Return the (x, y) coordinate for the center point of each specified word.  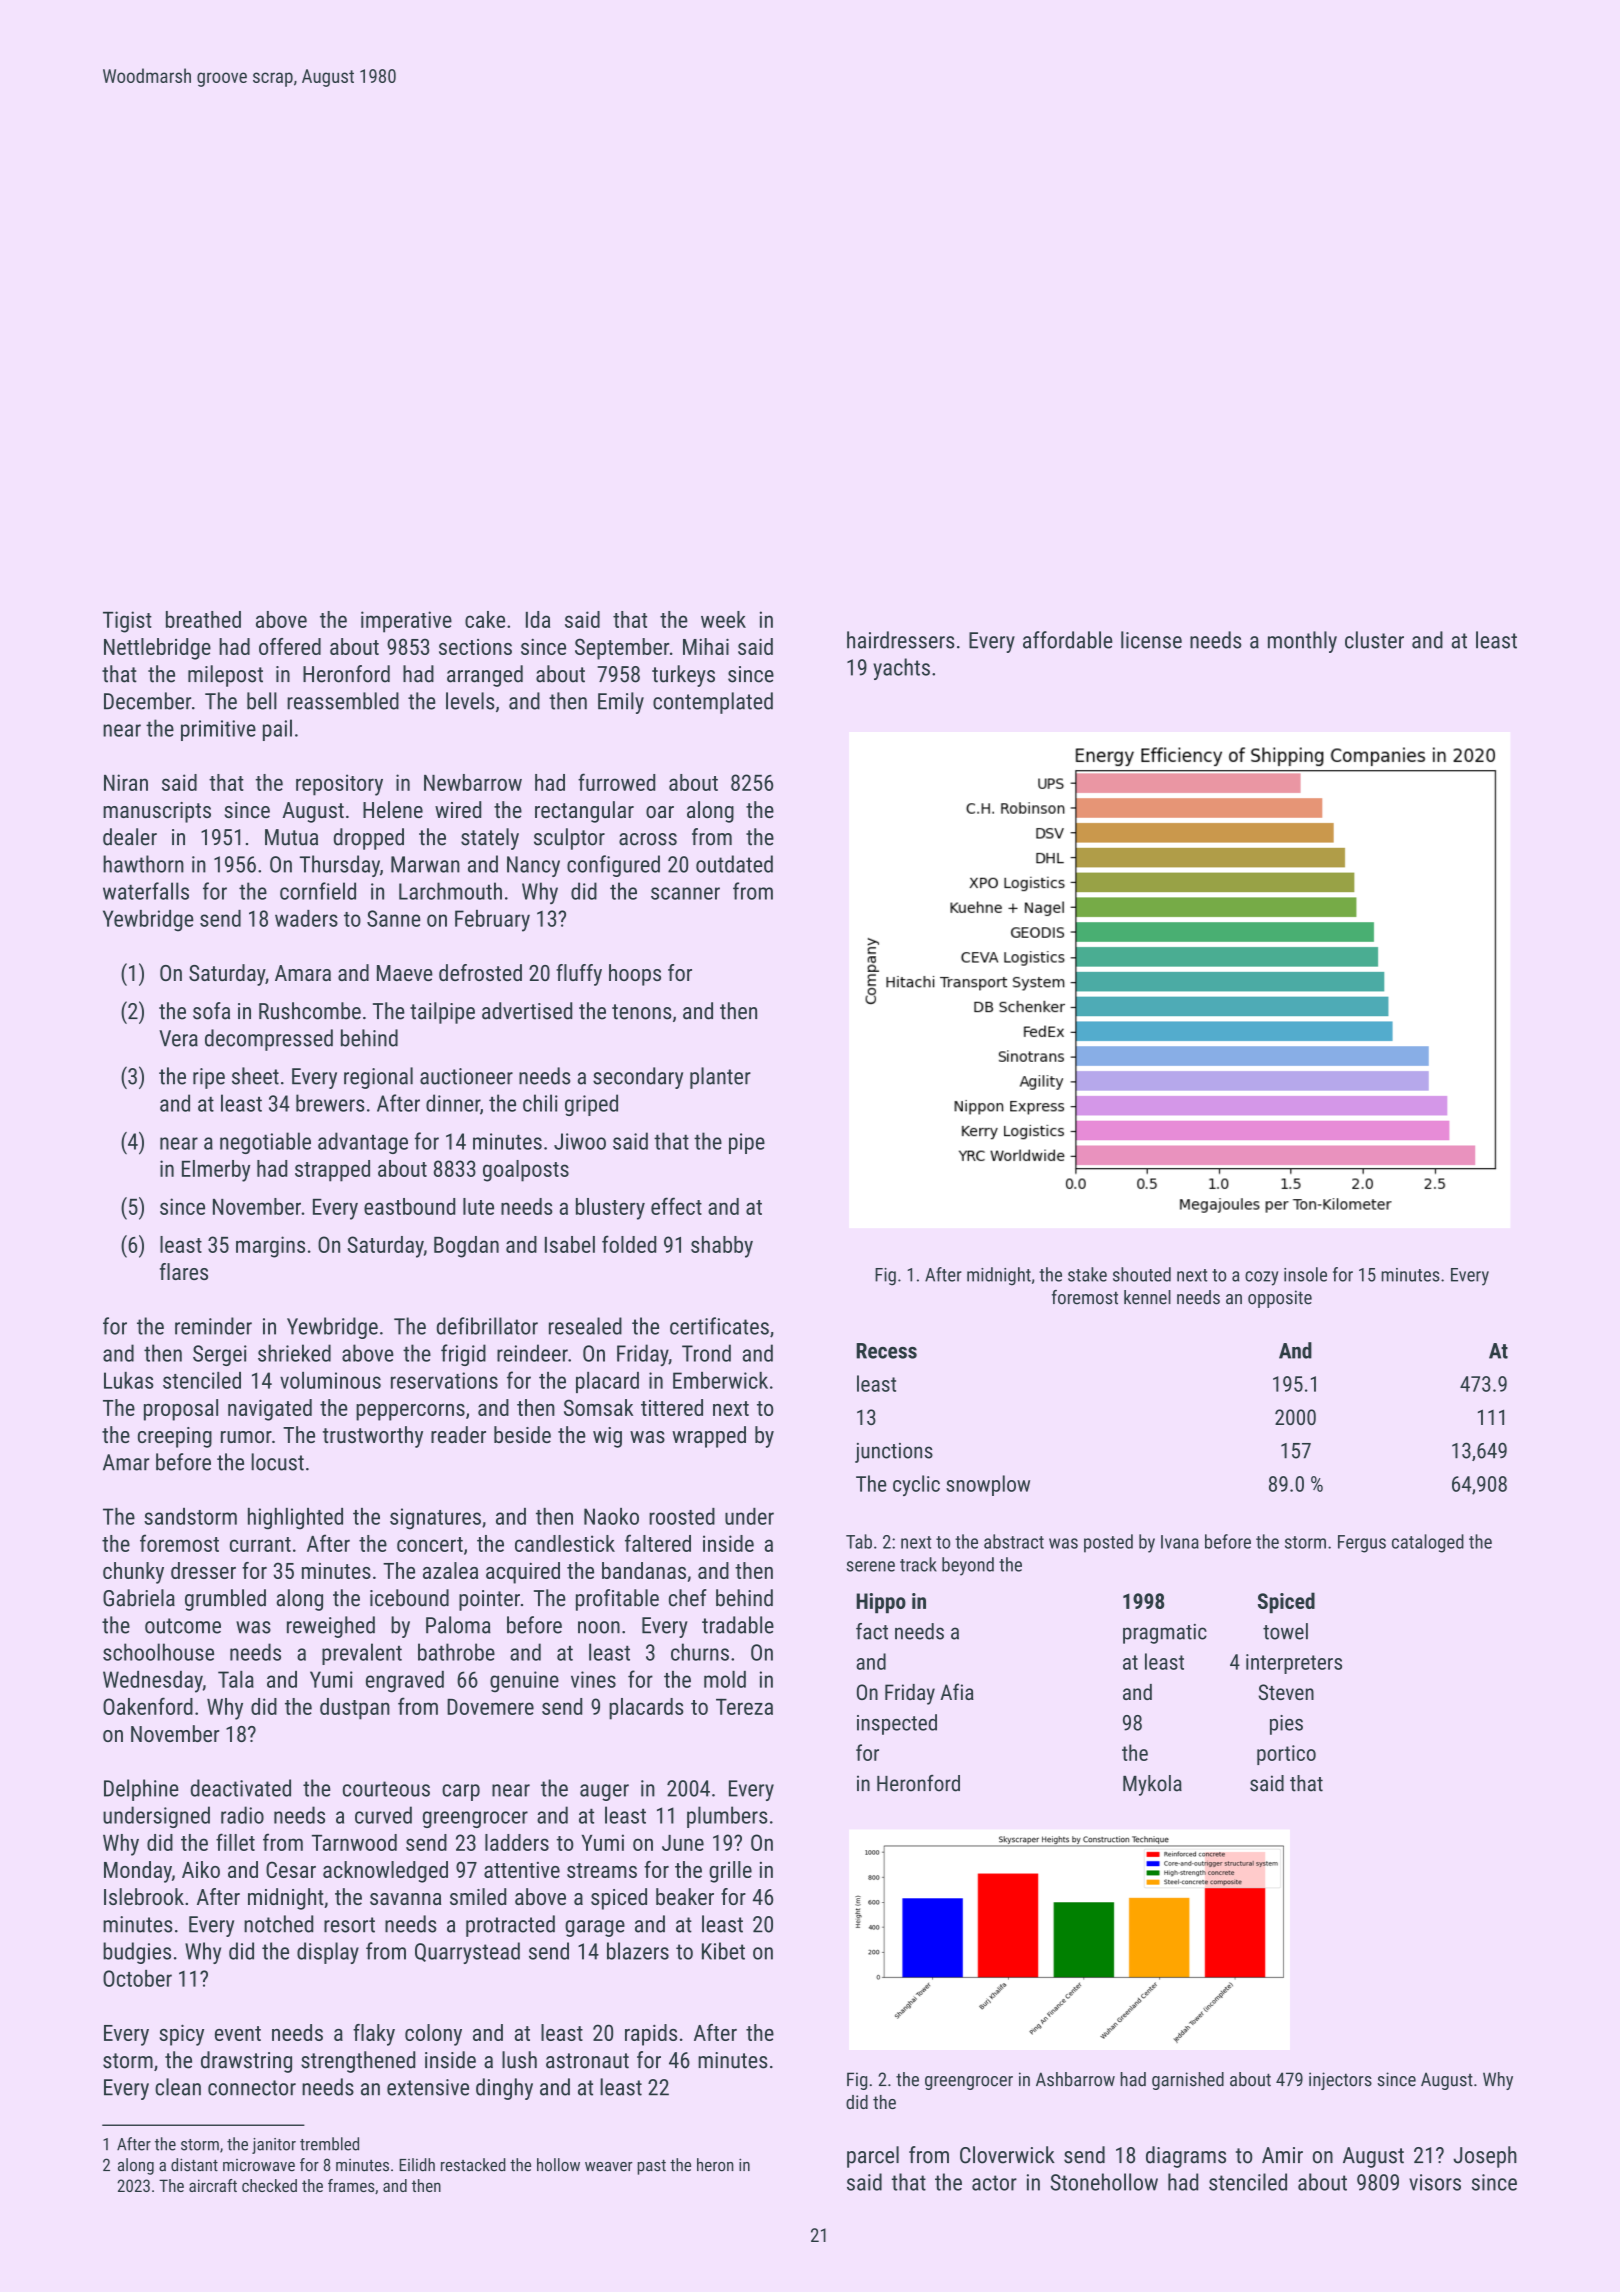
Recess (886, 1351)
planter (720, 1078)
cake (485, 619)
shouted (1142, 1274)
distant (194, 2165)
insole (1305, 1274)
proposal (181, 1410)
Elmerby (216, 1171)
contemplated (713, 703)
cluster (1374, 640)
